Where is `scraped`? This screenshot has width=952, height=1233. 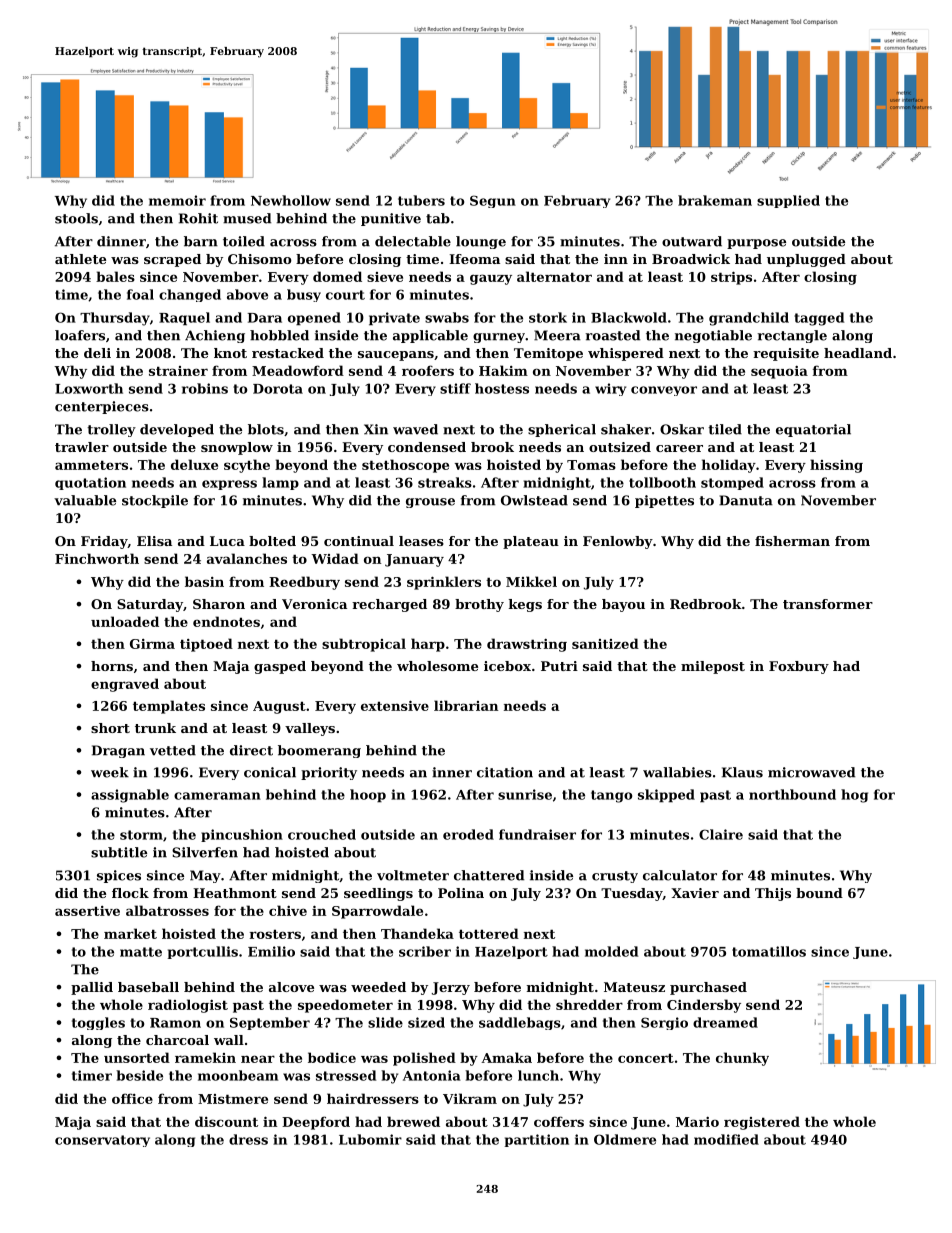
scraped is located at coordinates (172, 260).
